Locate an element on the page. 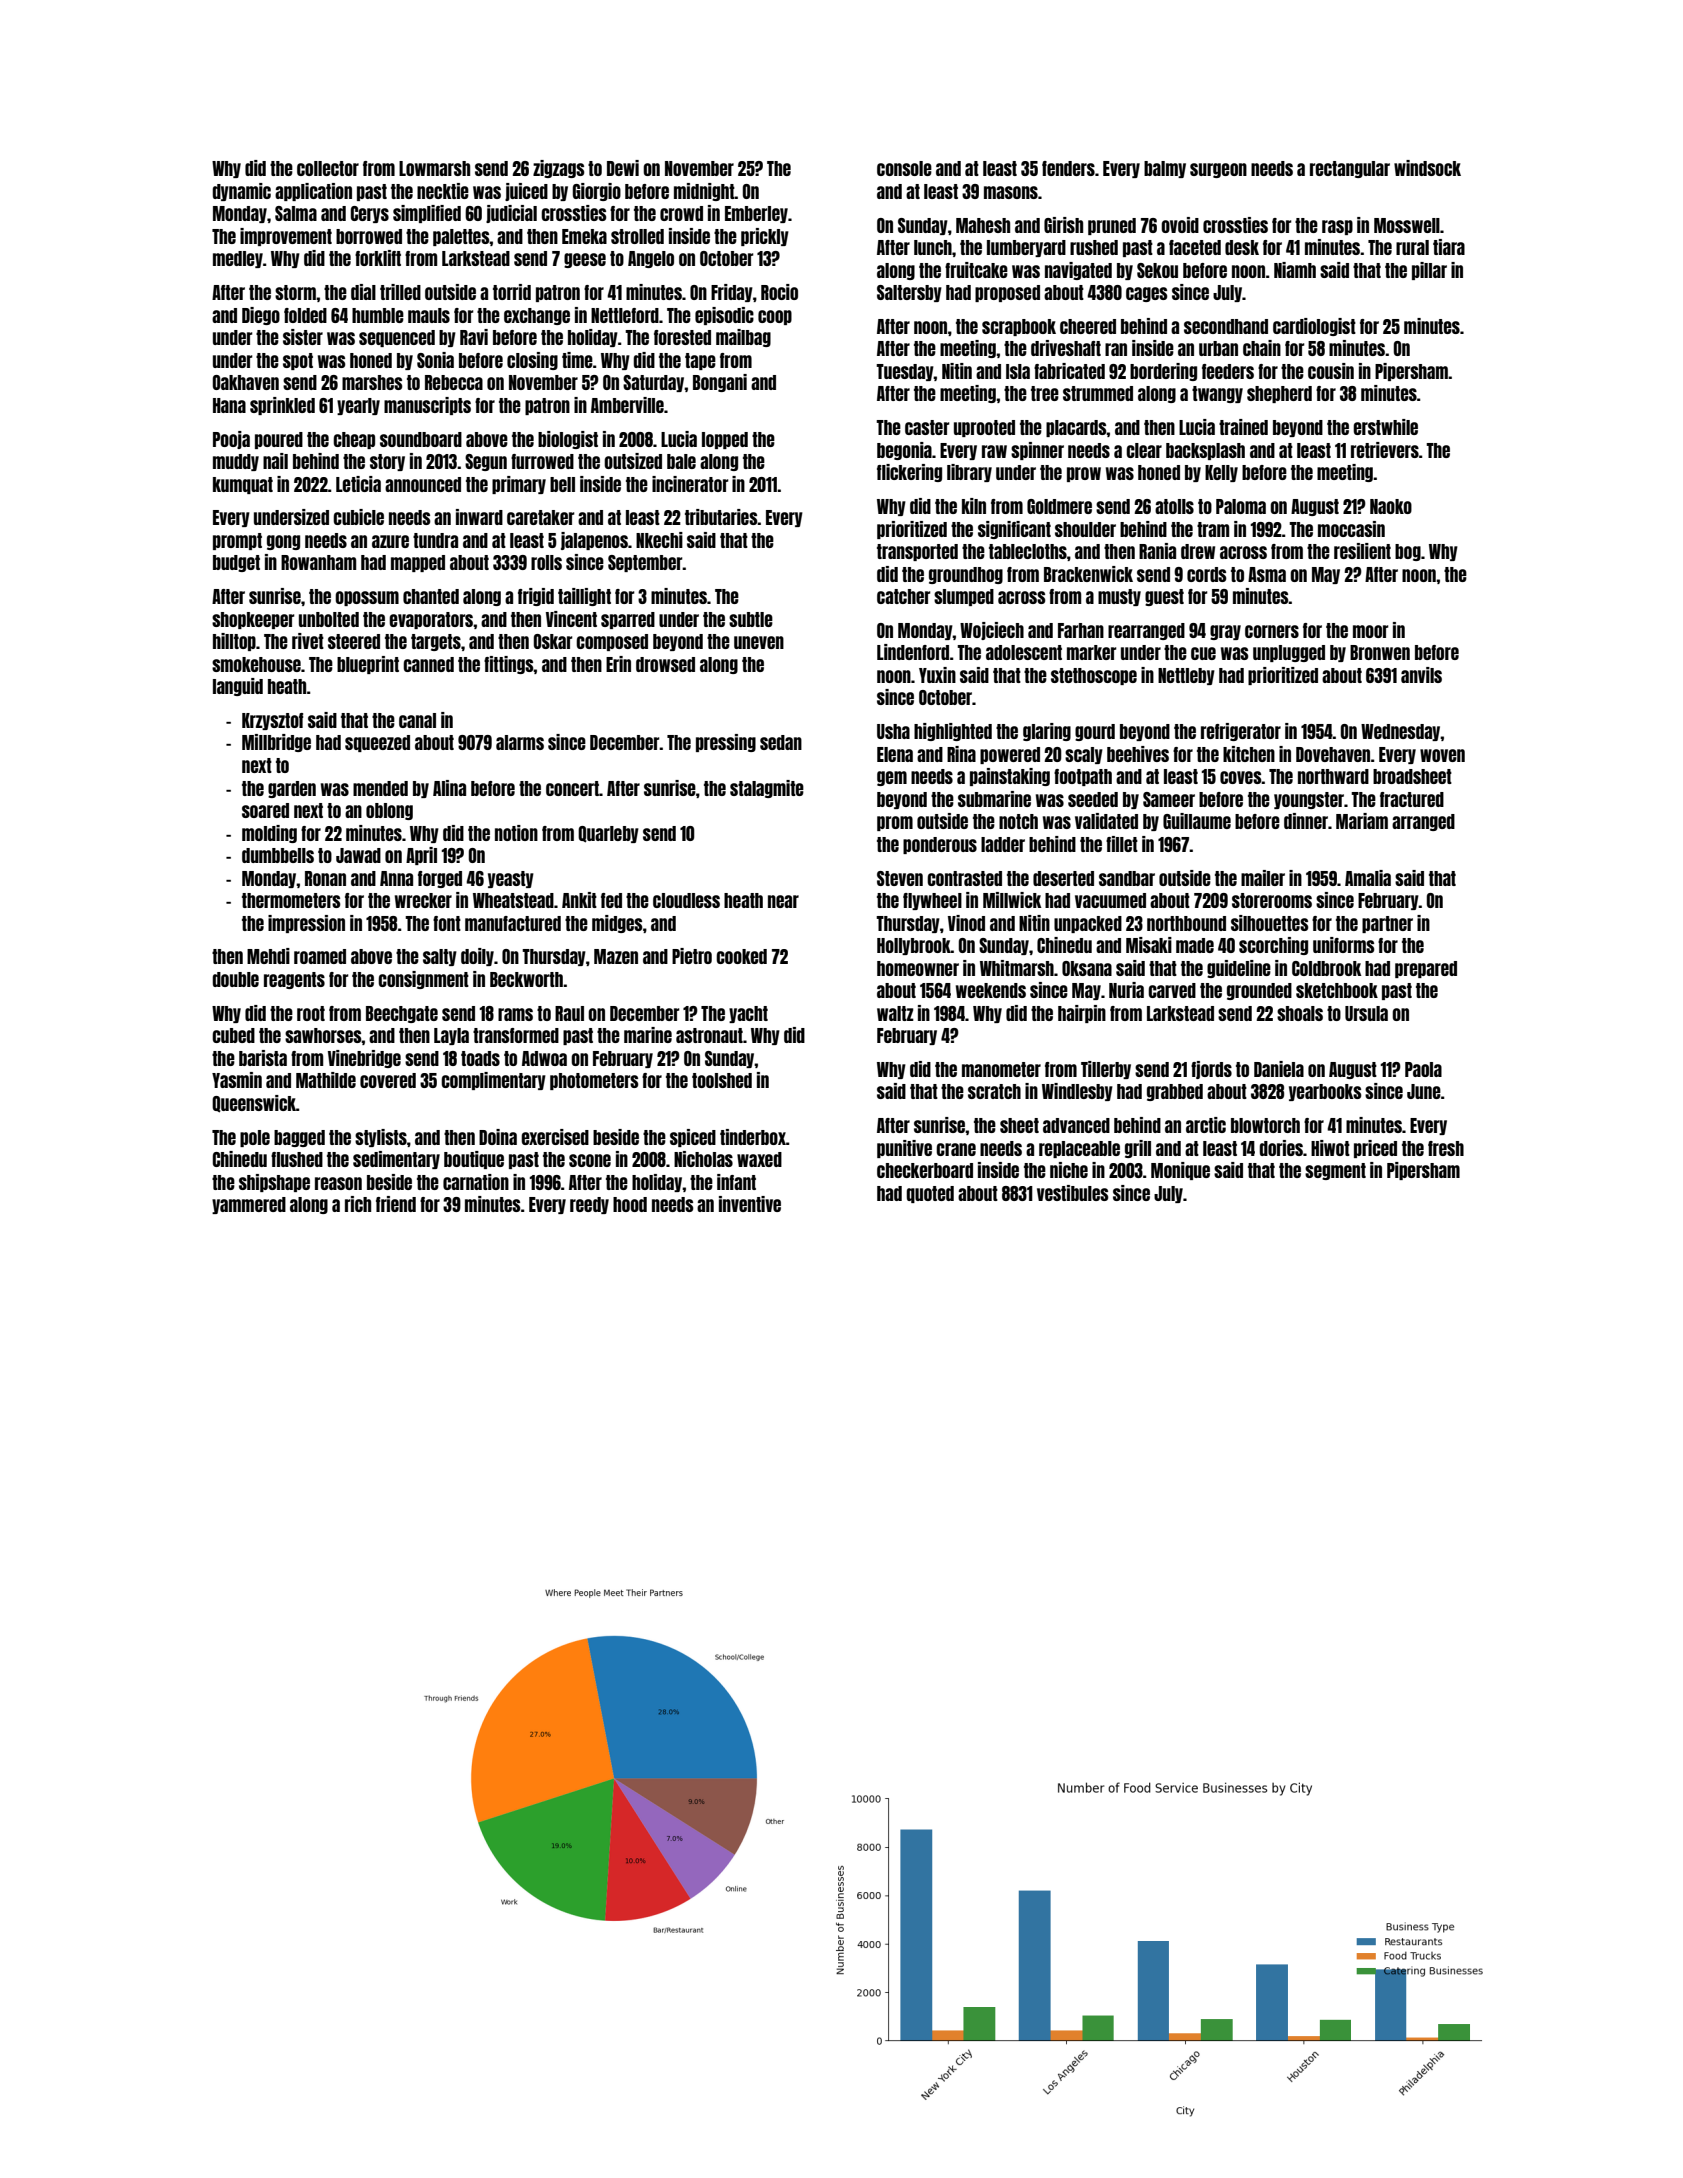  zigzags is located at coordinates (559, 169).
